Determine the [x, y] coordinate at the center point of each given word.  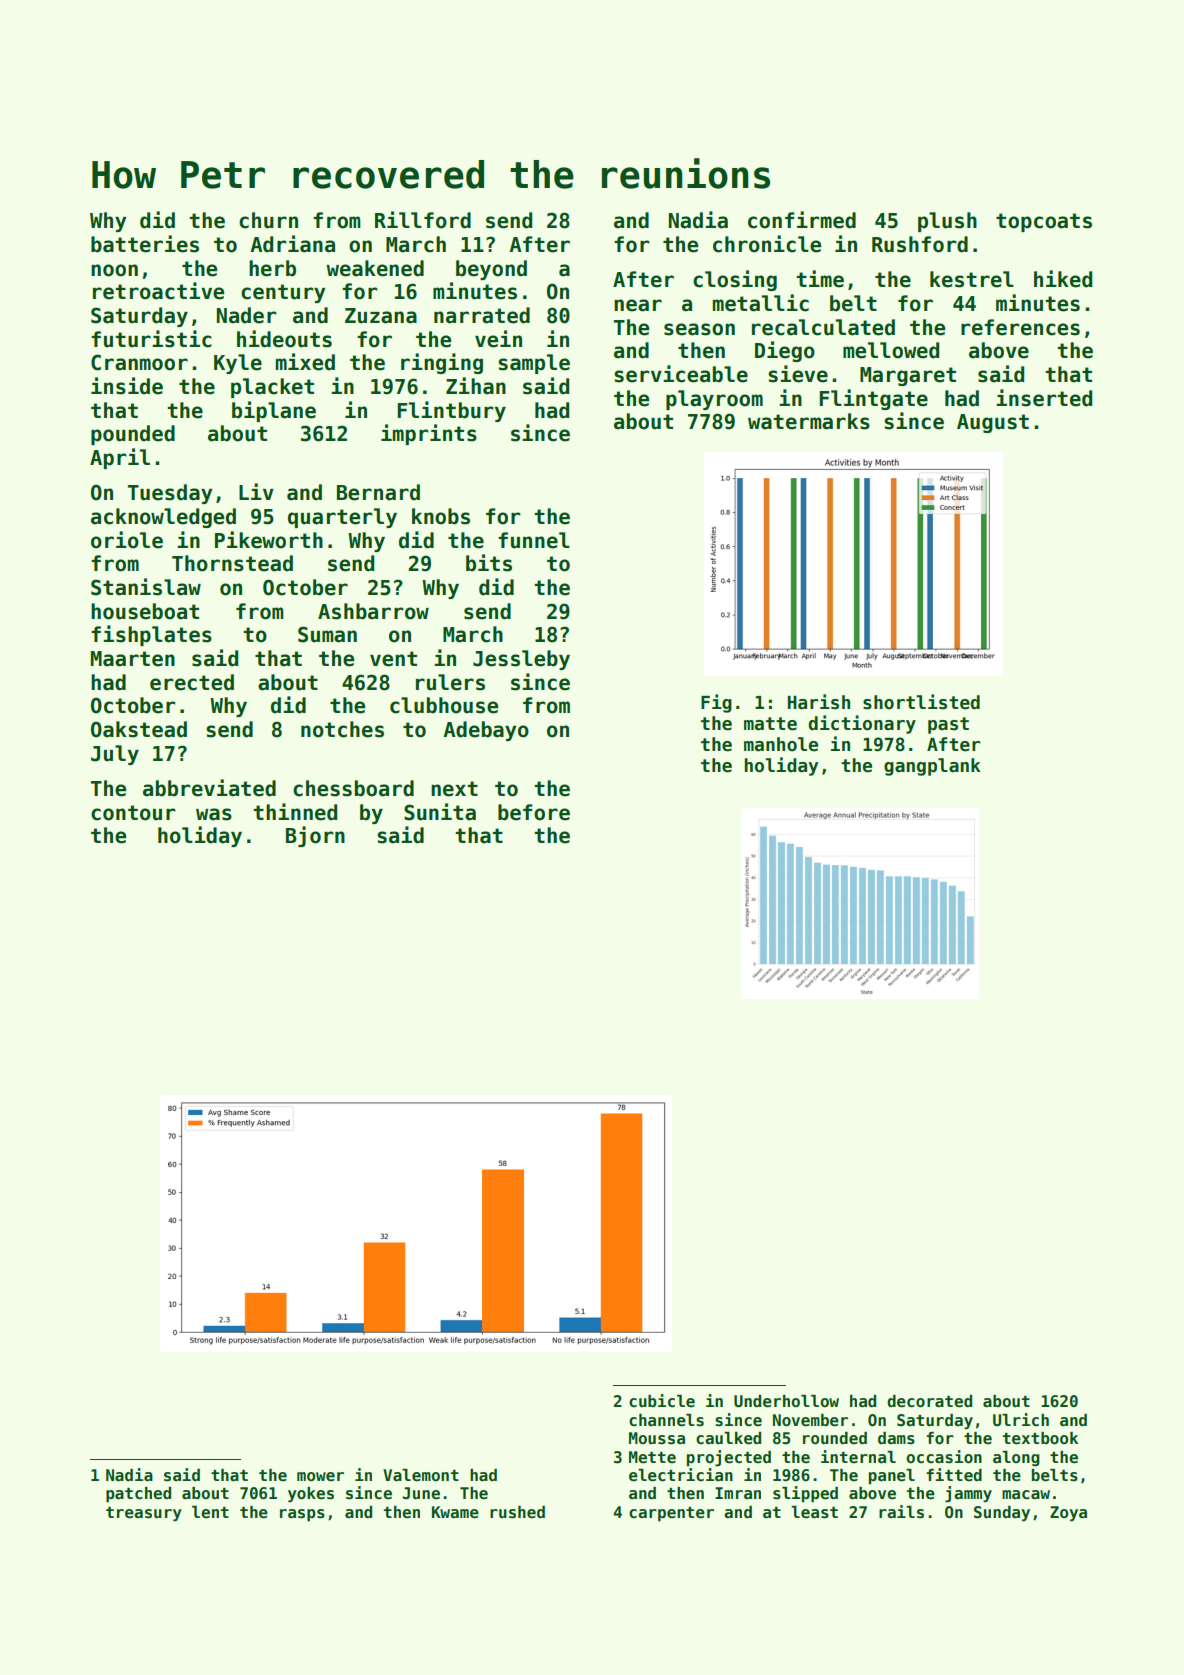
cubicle [662, 1401]
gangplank [932, 767]
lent [210, 1512]
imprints [429, 434]
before [534, 812]
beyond [491, 270]
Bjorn [315, 836]
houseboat [145, 611]
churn [268, 220]
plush [947, 222]
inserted [1044, 398]
